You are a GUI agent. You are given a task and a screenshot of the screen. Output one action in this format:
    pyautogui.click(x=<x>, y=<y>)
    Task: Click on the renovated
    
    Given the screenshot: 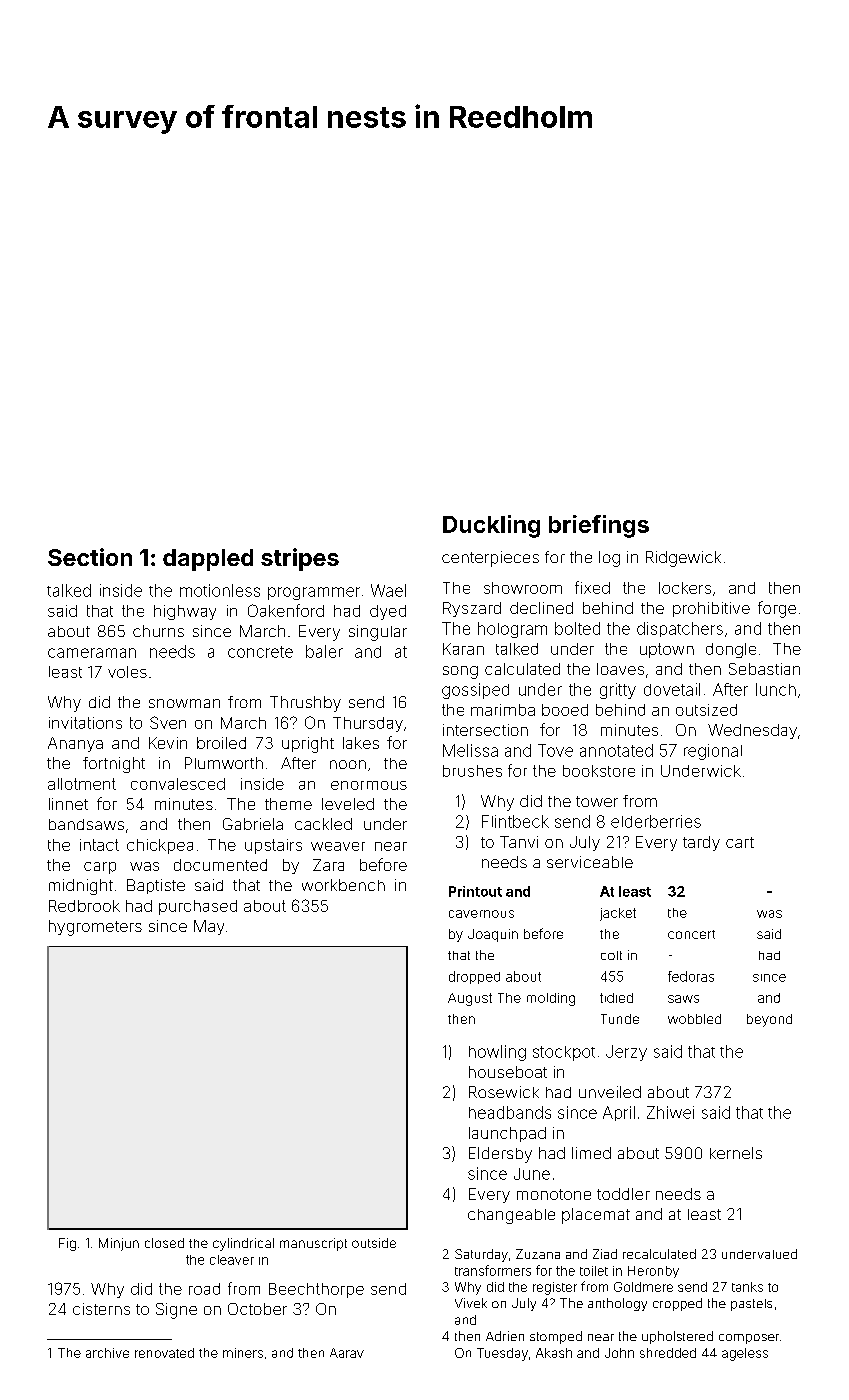 What is the action you would take?
    pyautogui.click(x=164, y=1353)
